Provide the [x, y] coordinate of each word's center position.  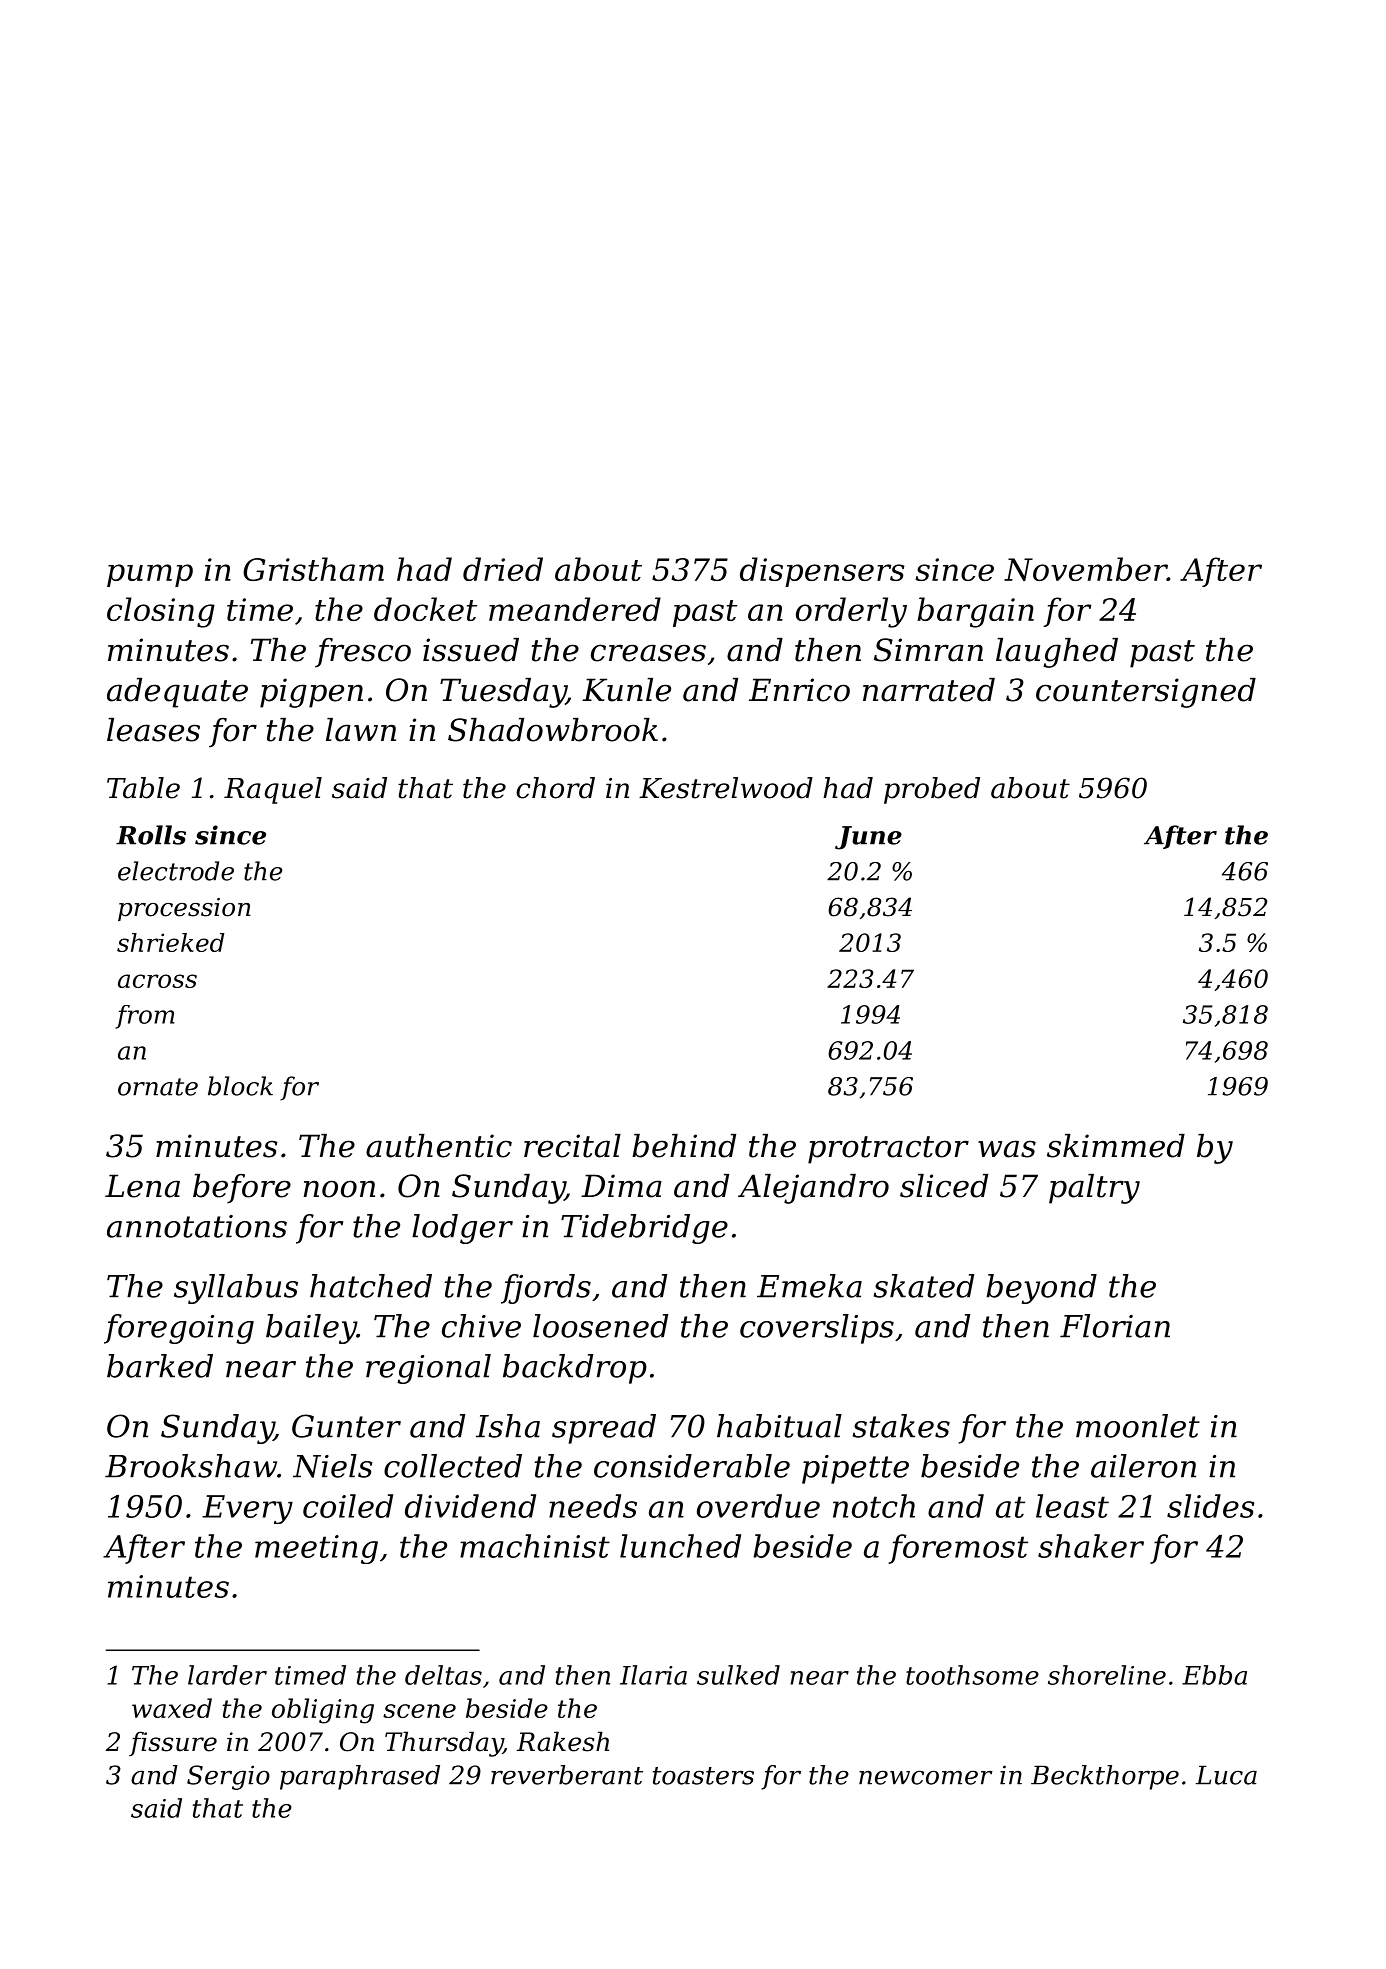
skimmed [1116, 1146]
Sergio [228, 1777]
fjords [546, 1289]
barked [160, 1366]
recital [572, 1146]
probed [932, 790]
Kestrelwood [726, 788]
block [240, 1086]
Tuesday [503, 693]
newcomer [926, 1777]
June [868, 838]
